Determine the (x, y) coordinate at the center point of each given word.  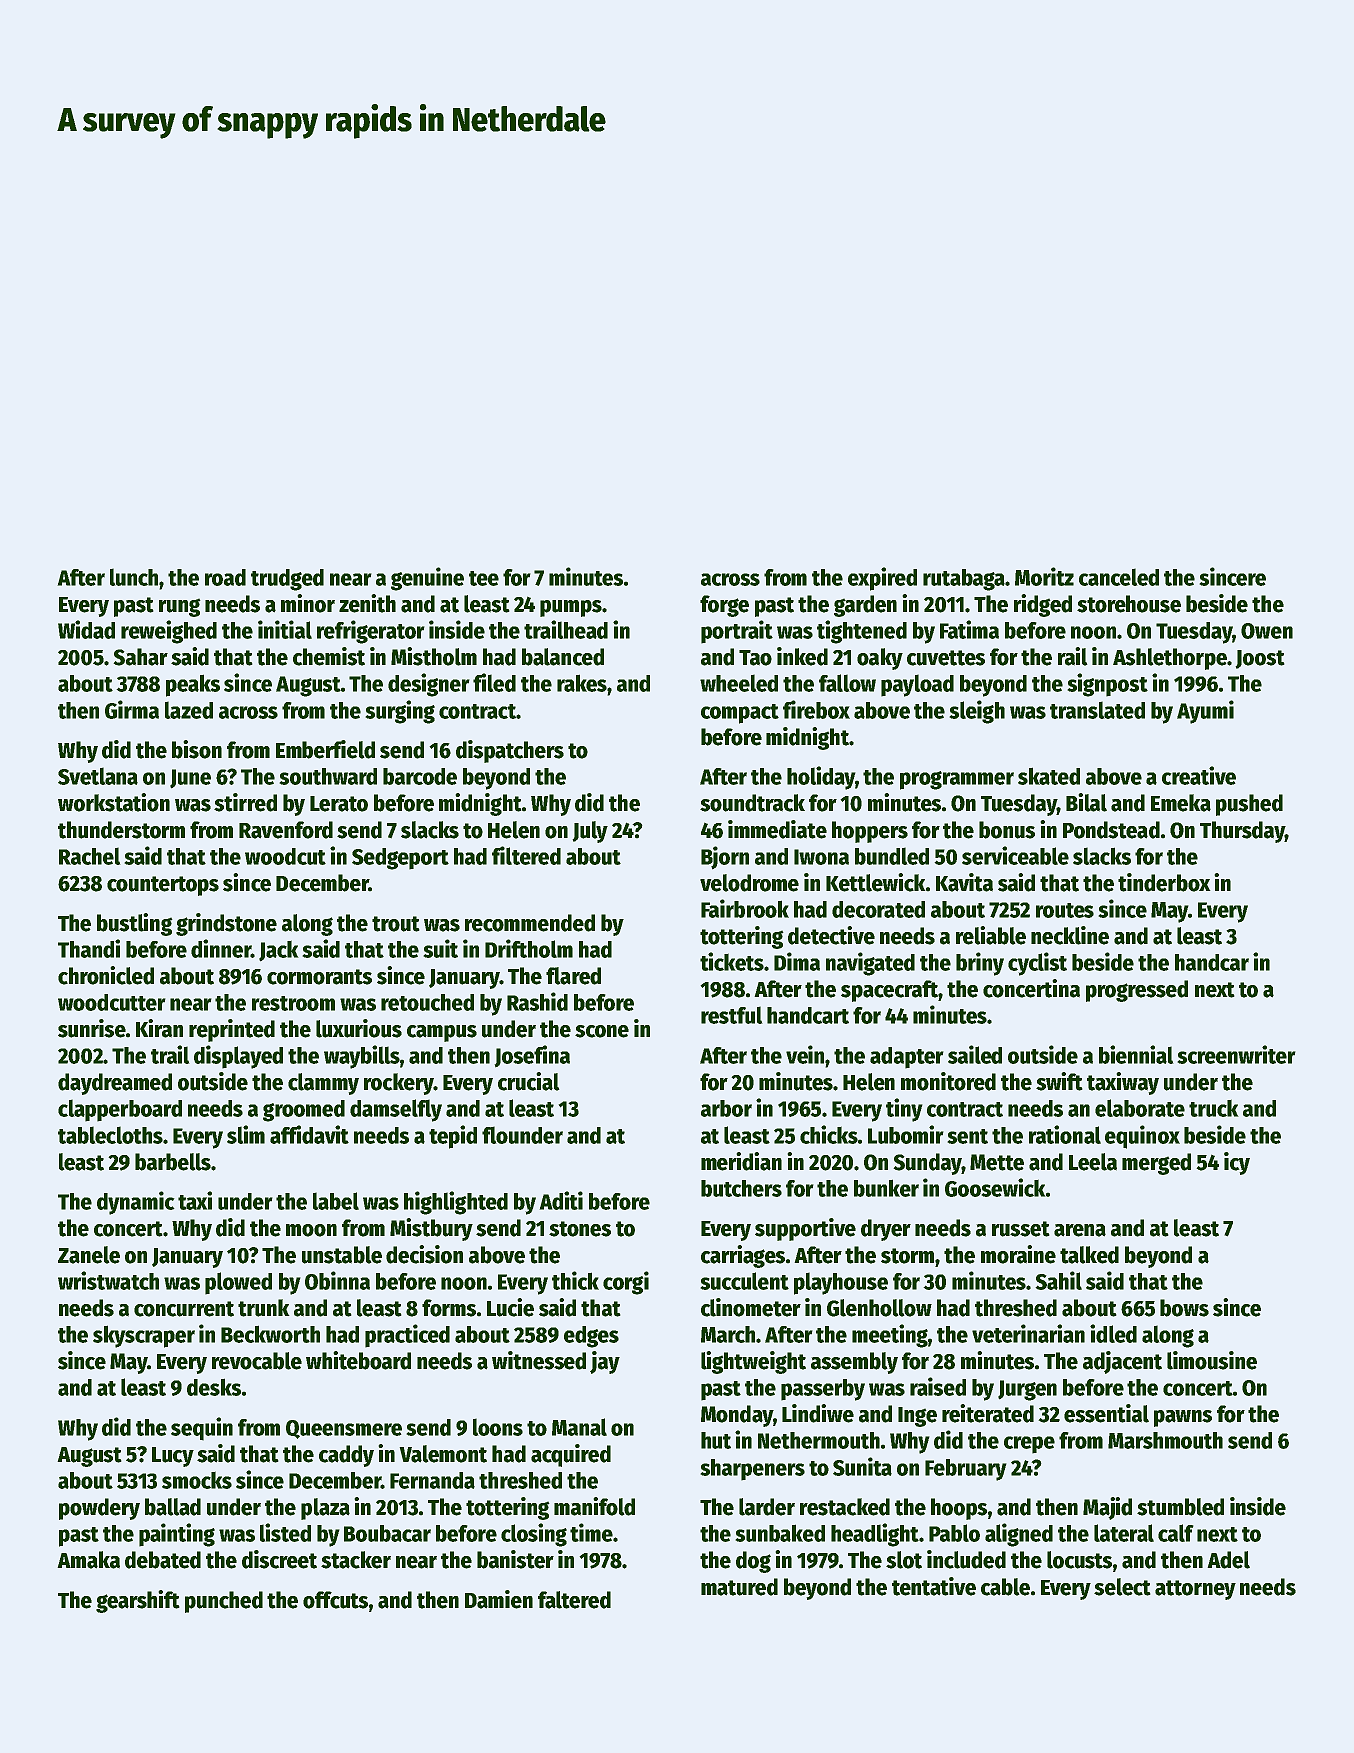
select (1122, 1587)
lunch (134, 577)
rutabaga (964, 580)
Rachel (89, 856)
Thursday (1242, 832)
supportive (805, 1229)
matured (739, 1587)
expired (882, 579)
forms (449, 1308)
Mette (997, 1162)
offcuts (335, 1600)
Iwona (821, 857)
